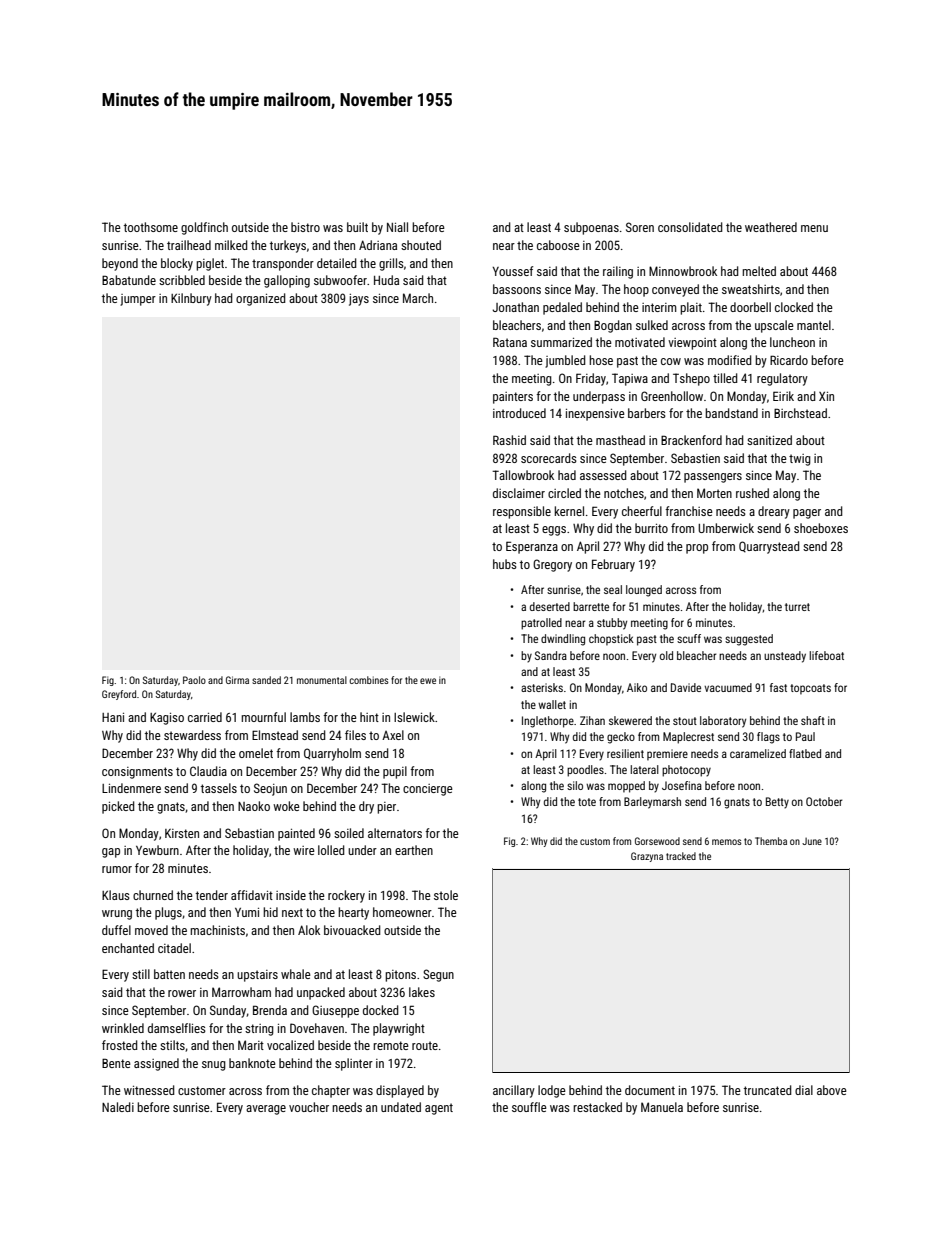 The image size is (952, 1233). I want to click on October, so click(824, 801).
